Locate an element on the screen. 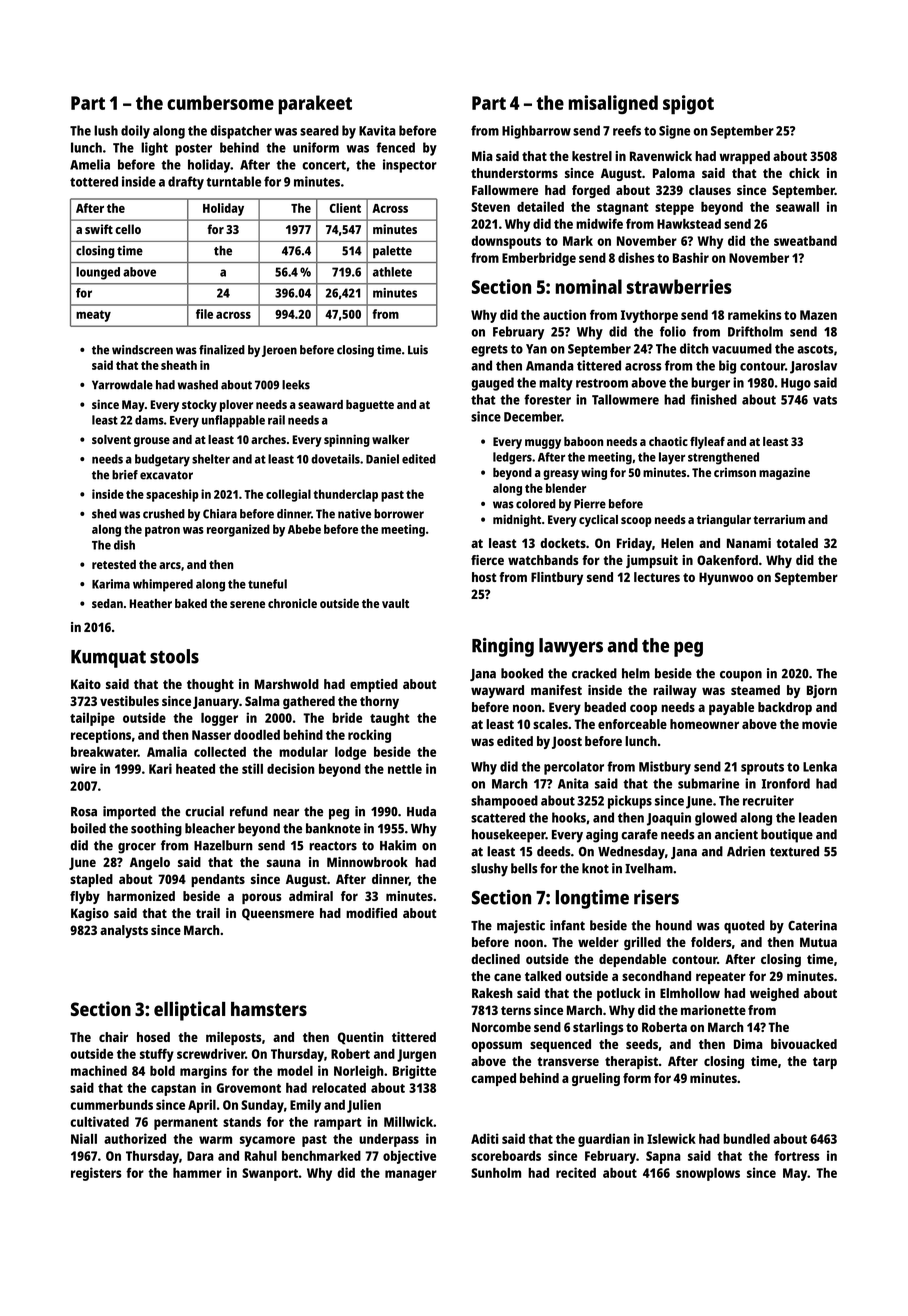 The image size is (908, 1316). borrower is located at coordinates (399, 514).
